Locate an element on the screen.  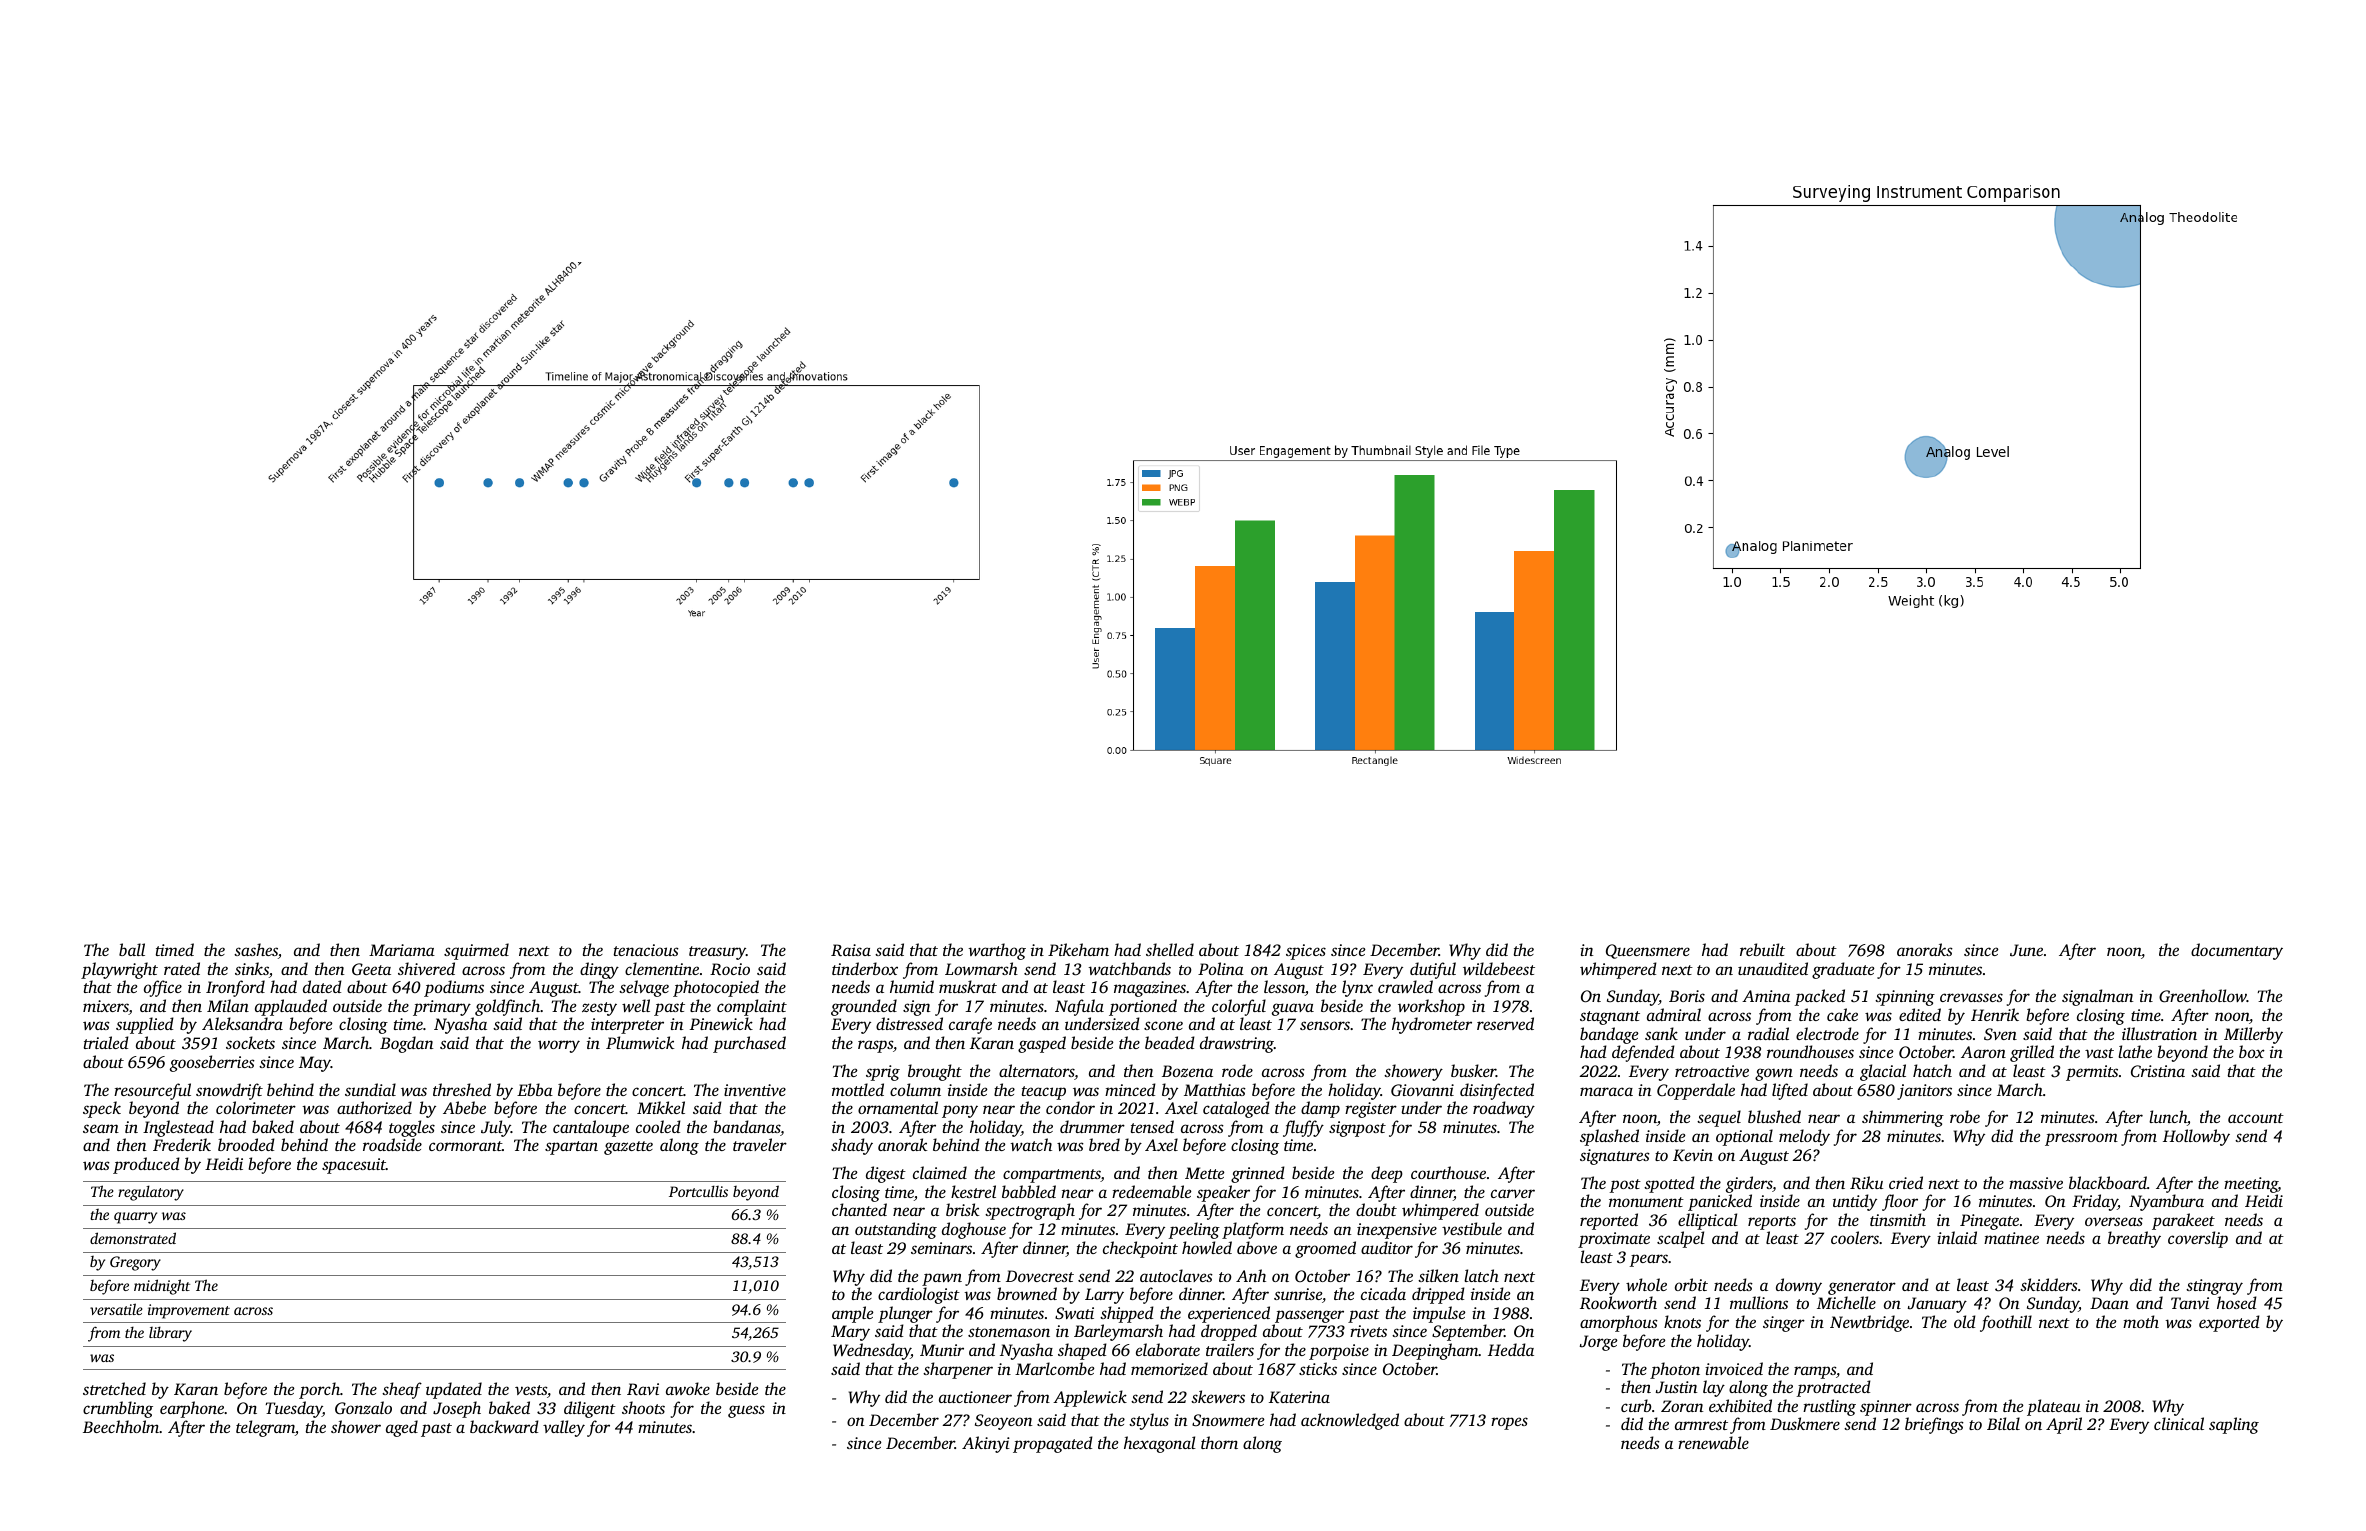
telegram is located at coordinates (265, 1428).
